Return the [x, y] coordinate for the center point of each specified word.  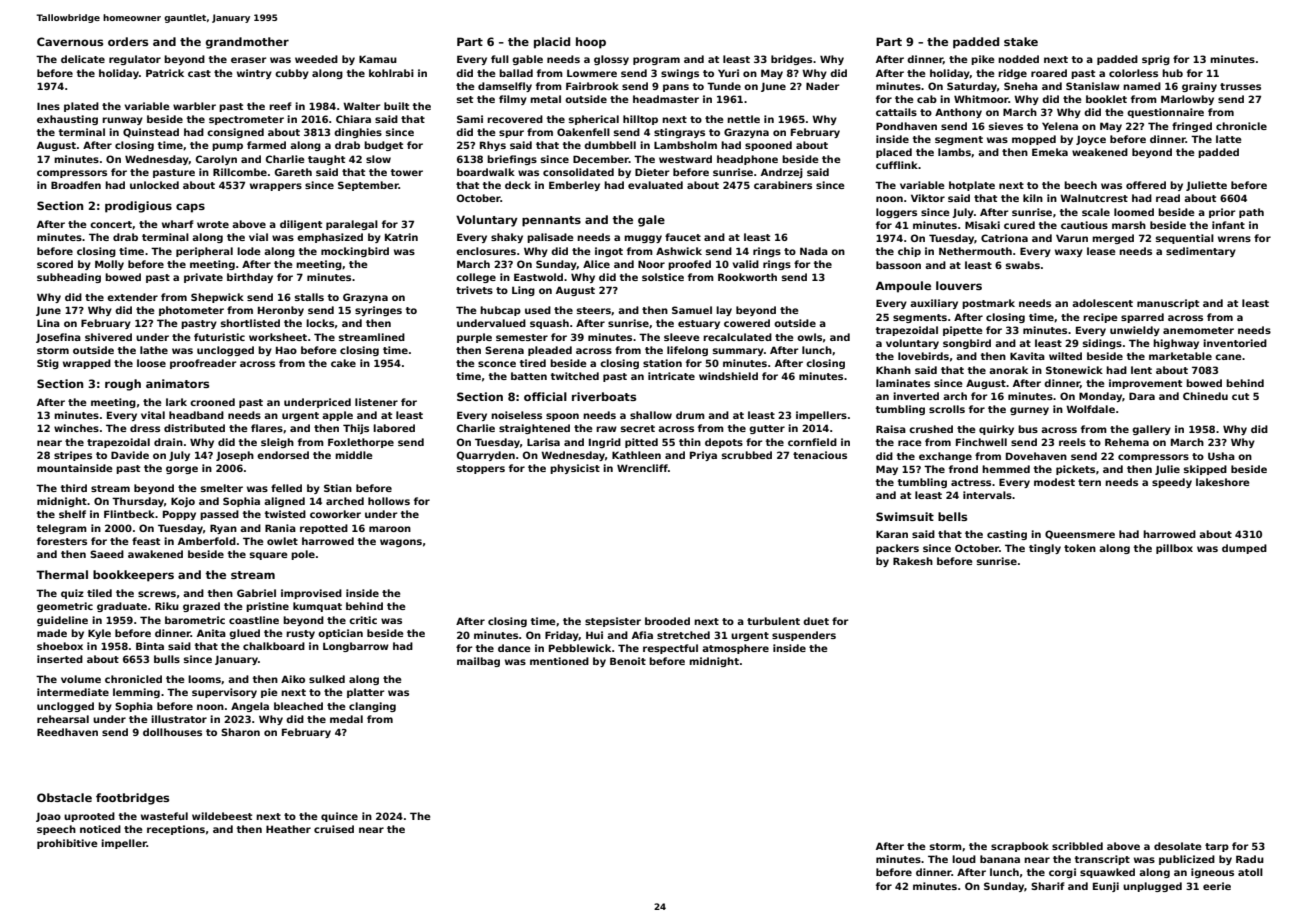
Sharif [1048, 886]
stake [1021, 41]
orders [128, 41]
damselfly [505, 87]
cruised [334, 829]
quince [339, 817]
